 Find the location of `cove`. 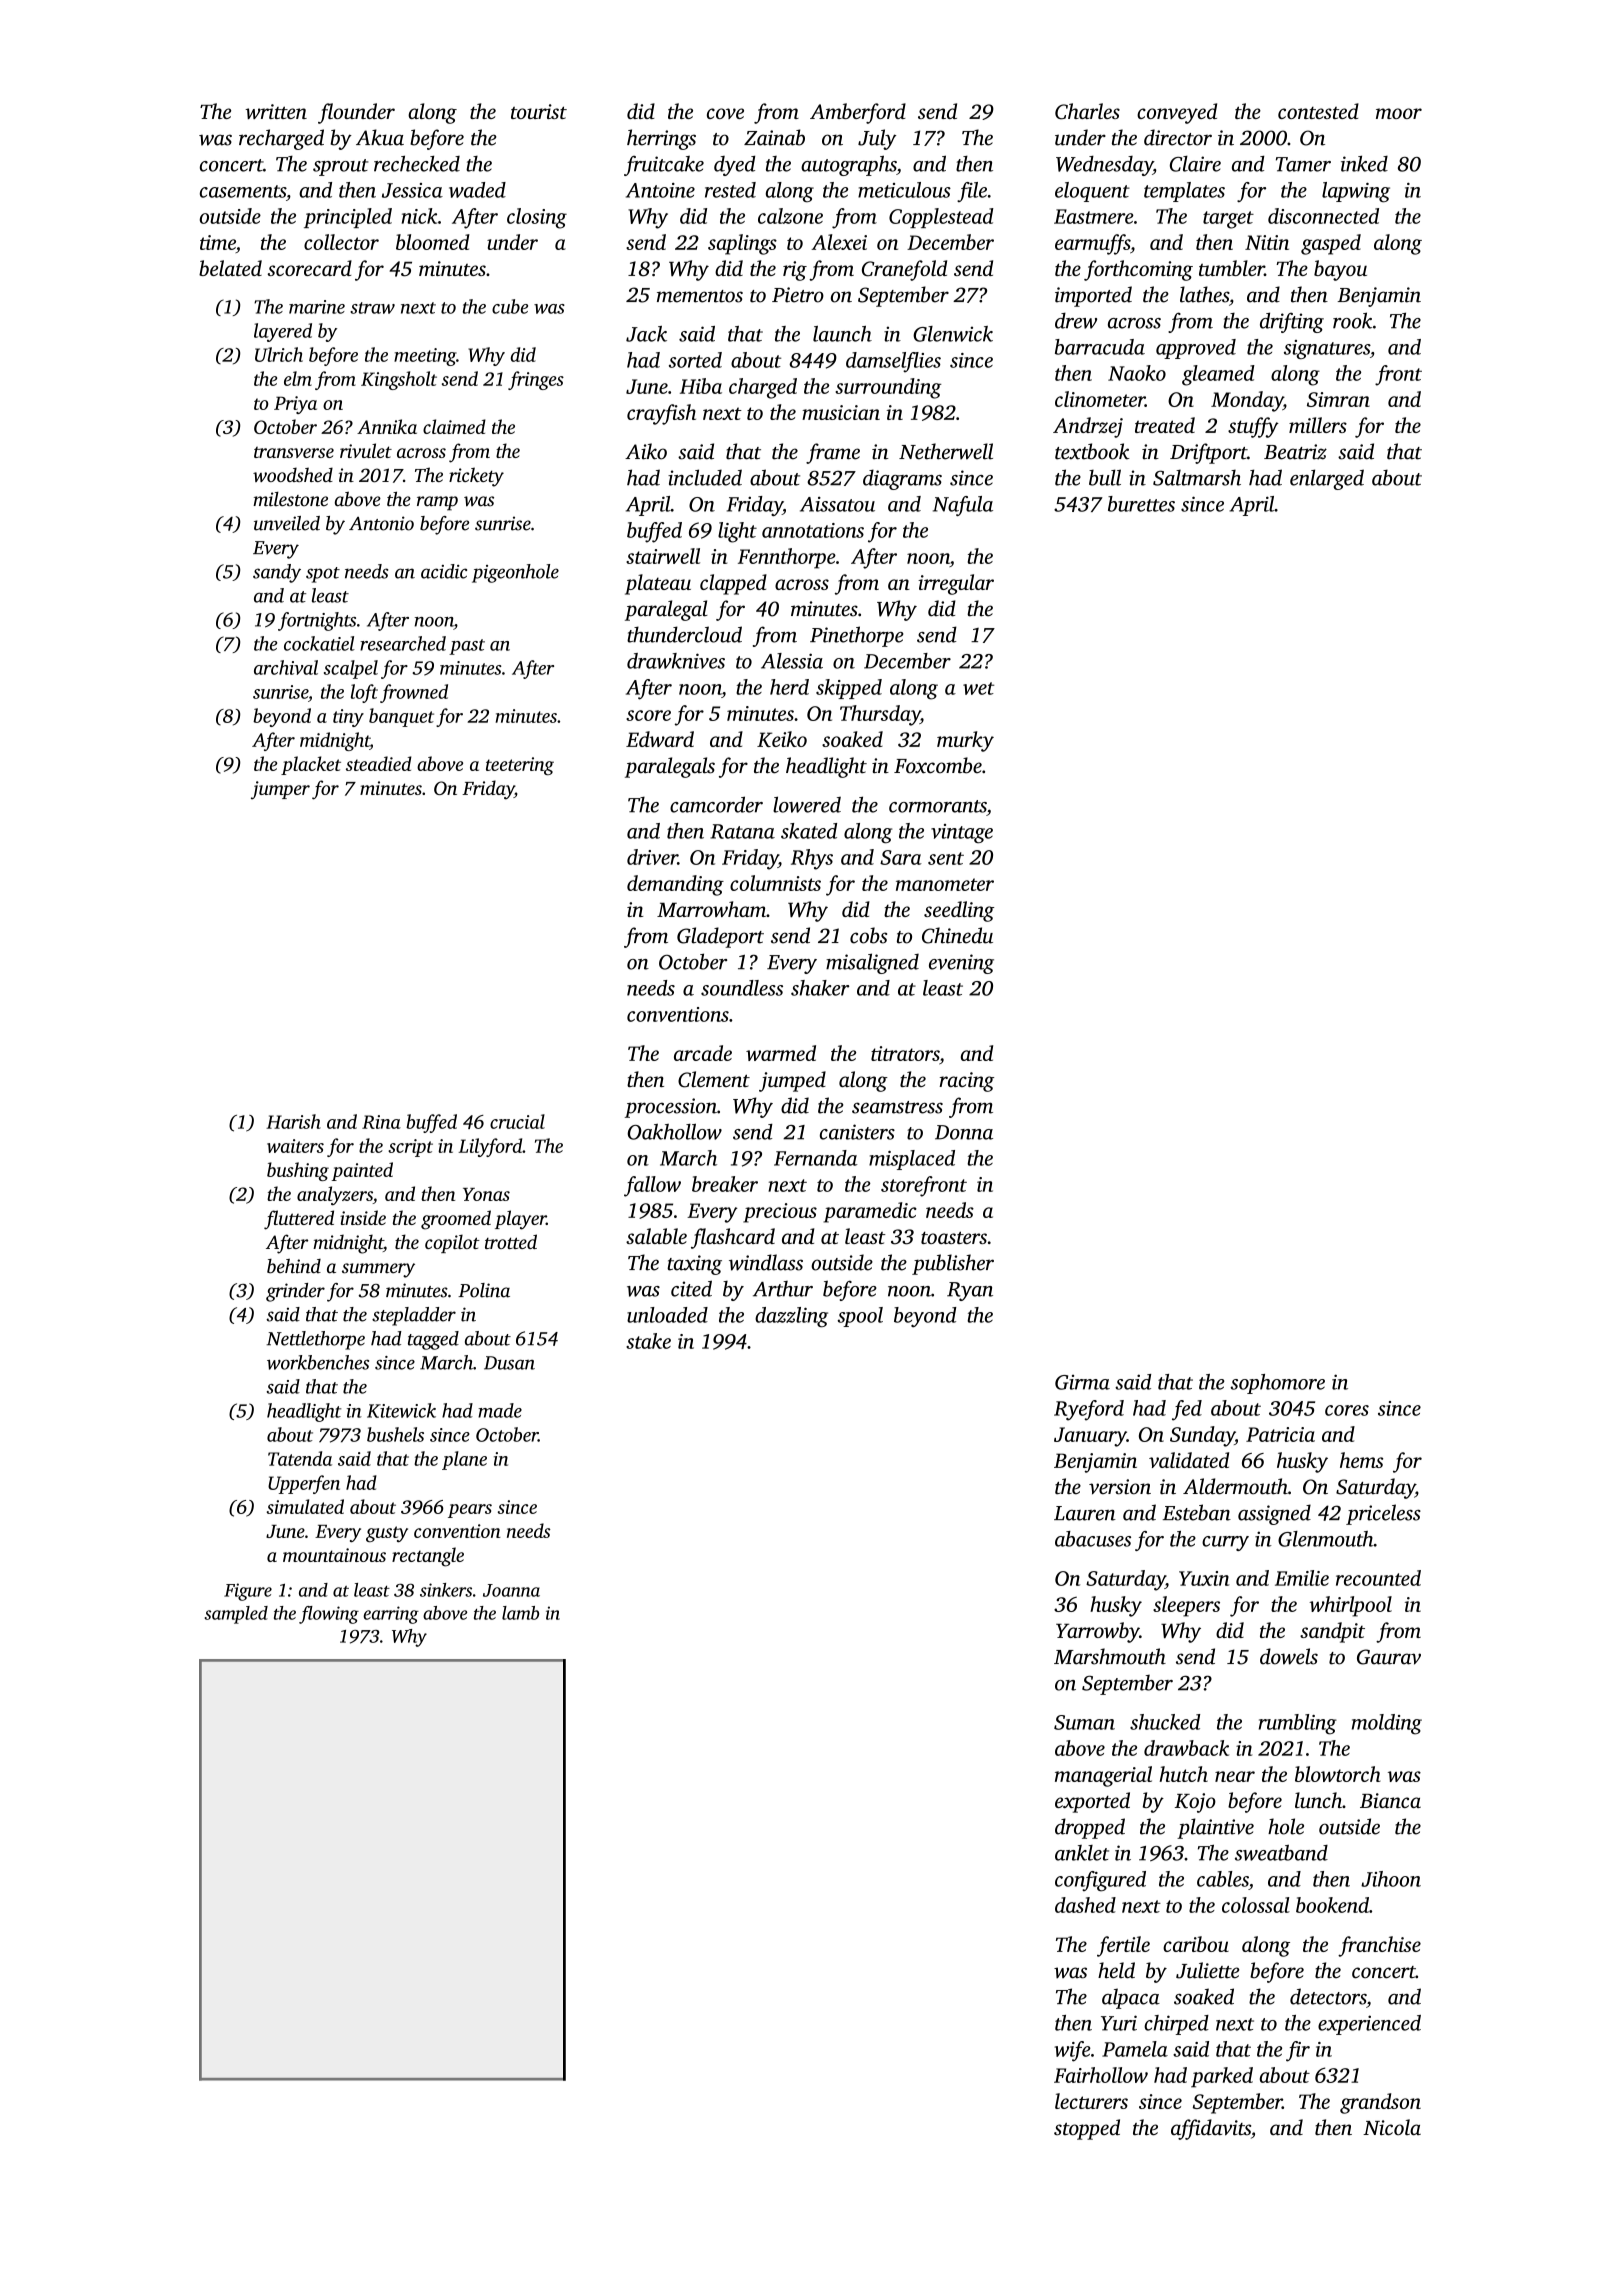

cove is located at coordinates (725, 113).
